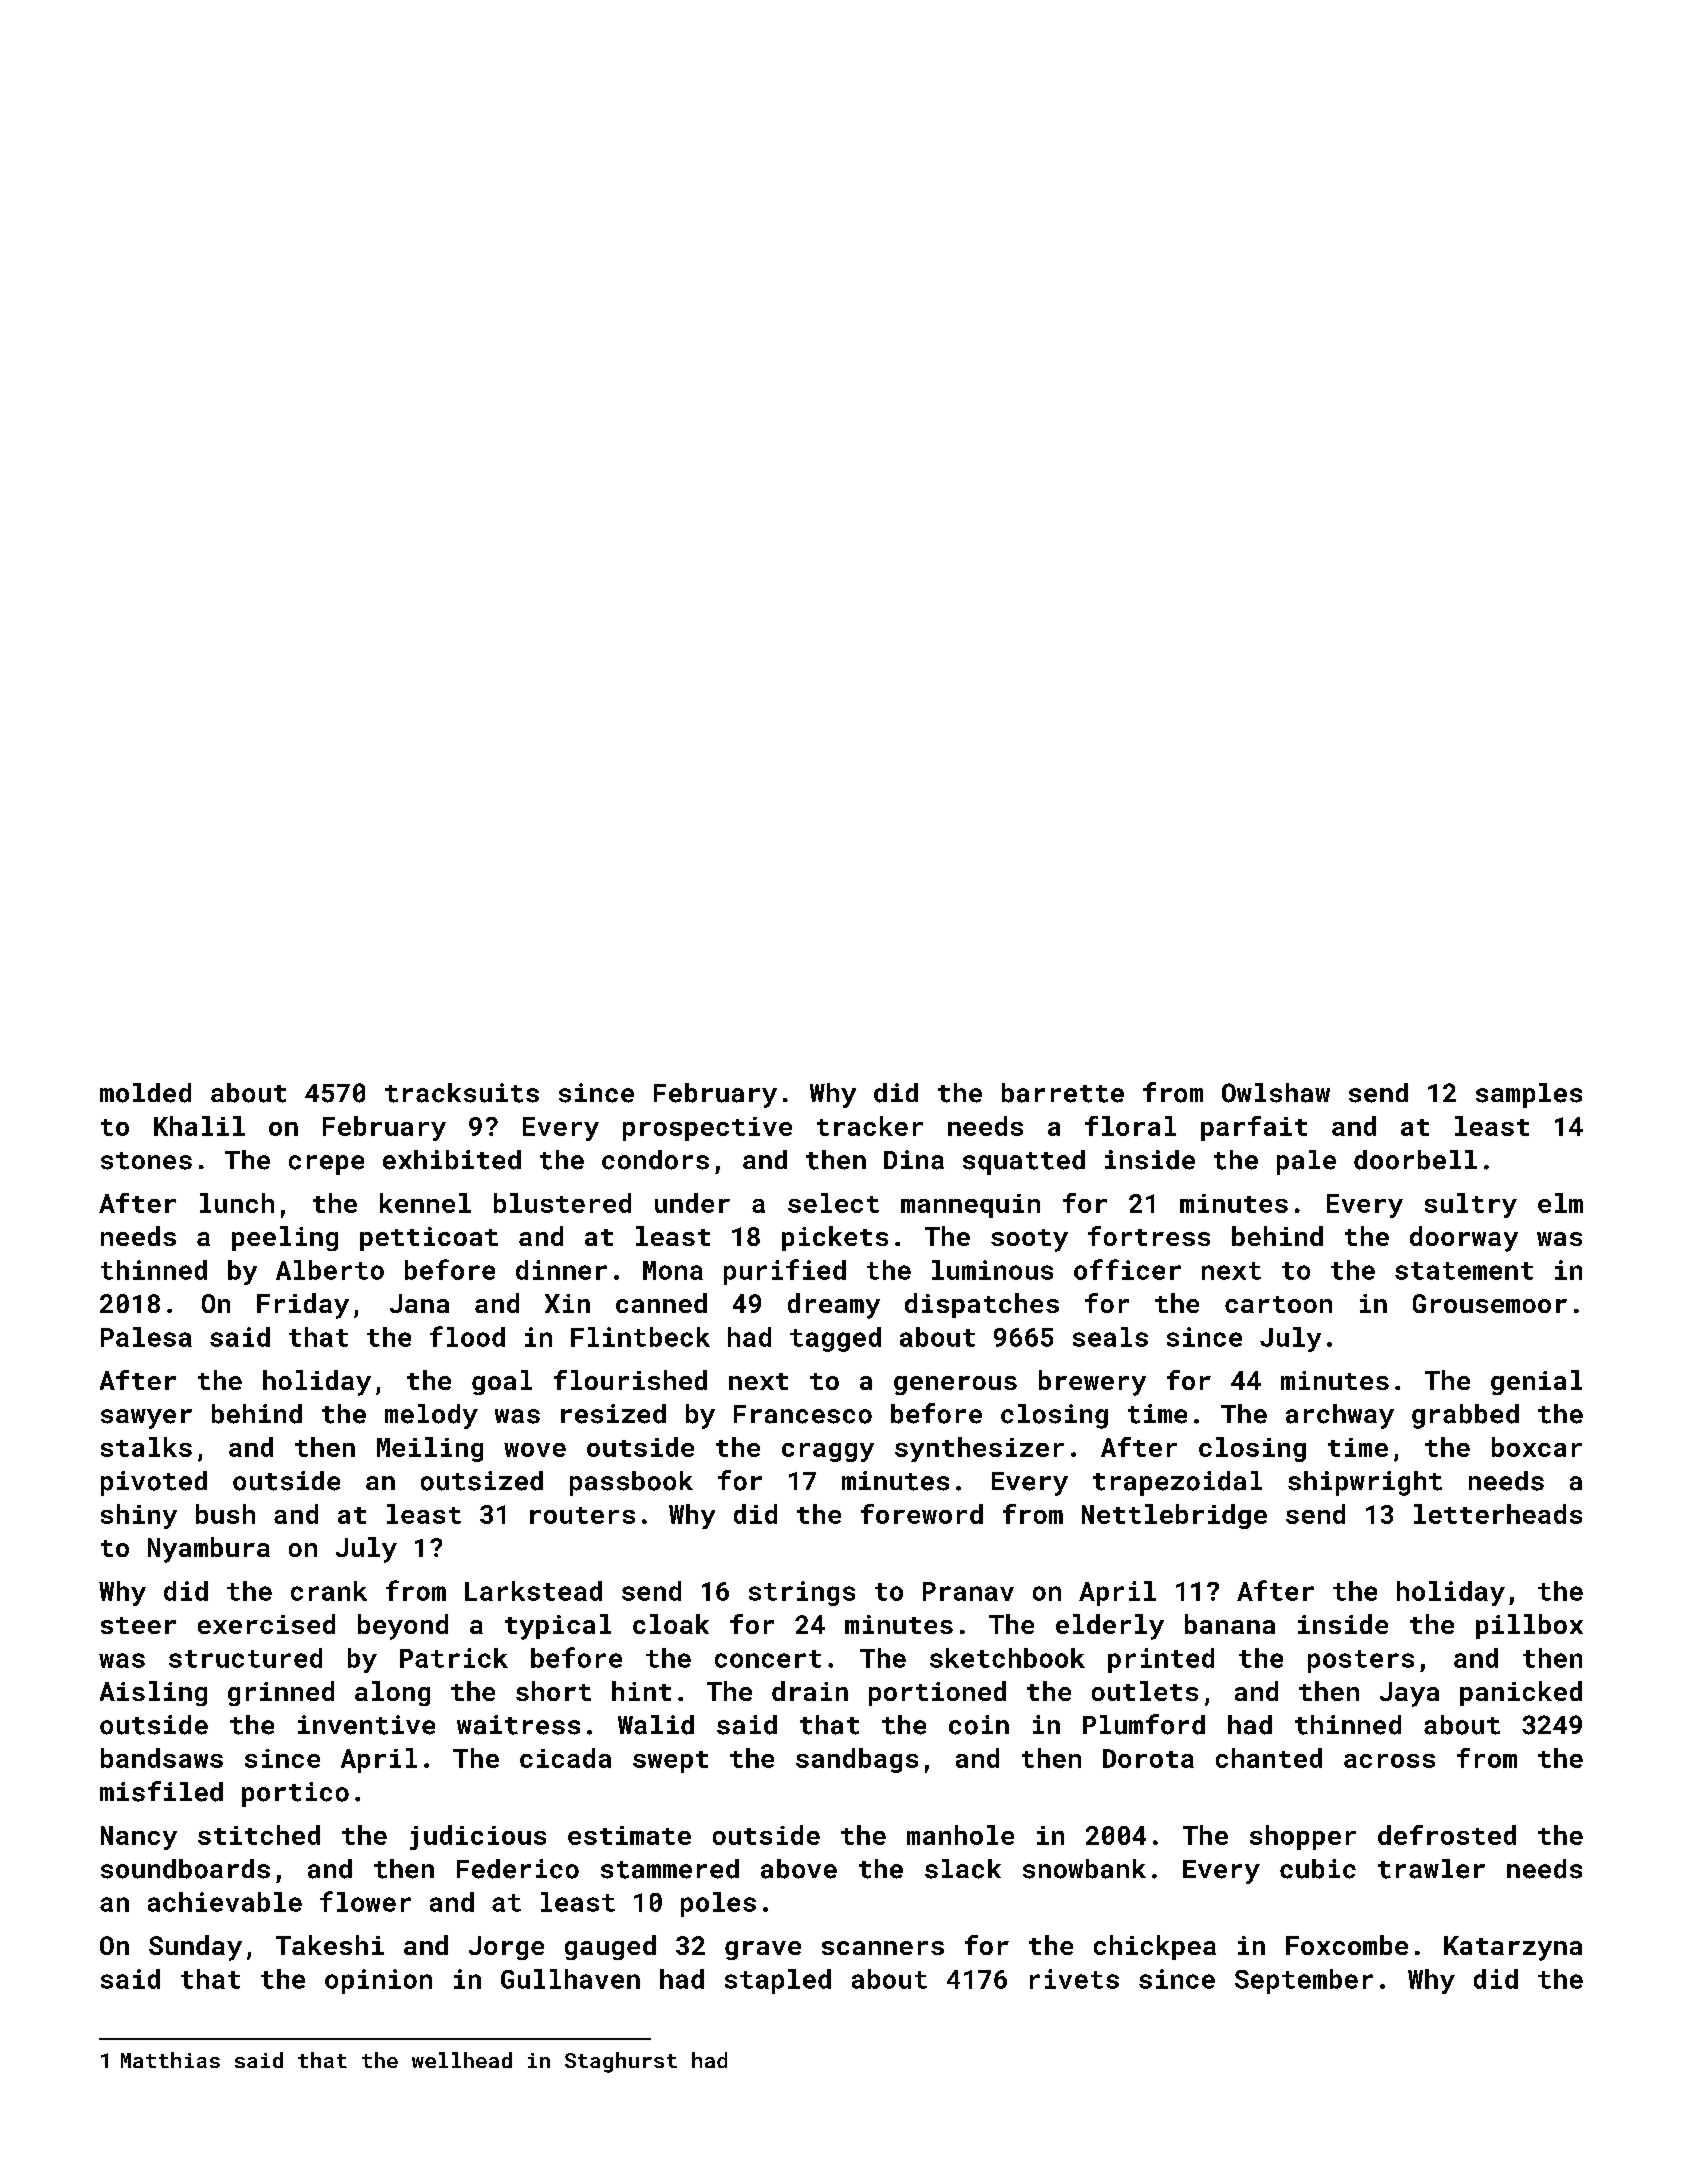  What do you see at coordinates (295, 1794) in the screenshot?
I see `portico` at bounding box center [295, 1794].
